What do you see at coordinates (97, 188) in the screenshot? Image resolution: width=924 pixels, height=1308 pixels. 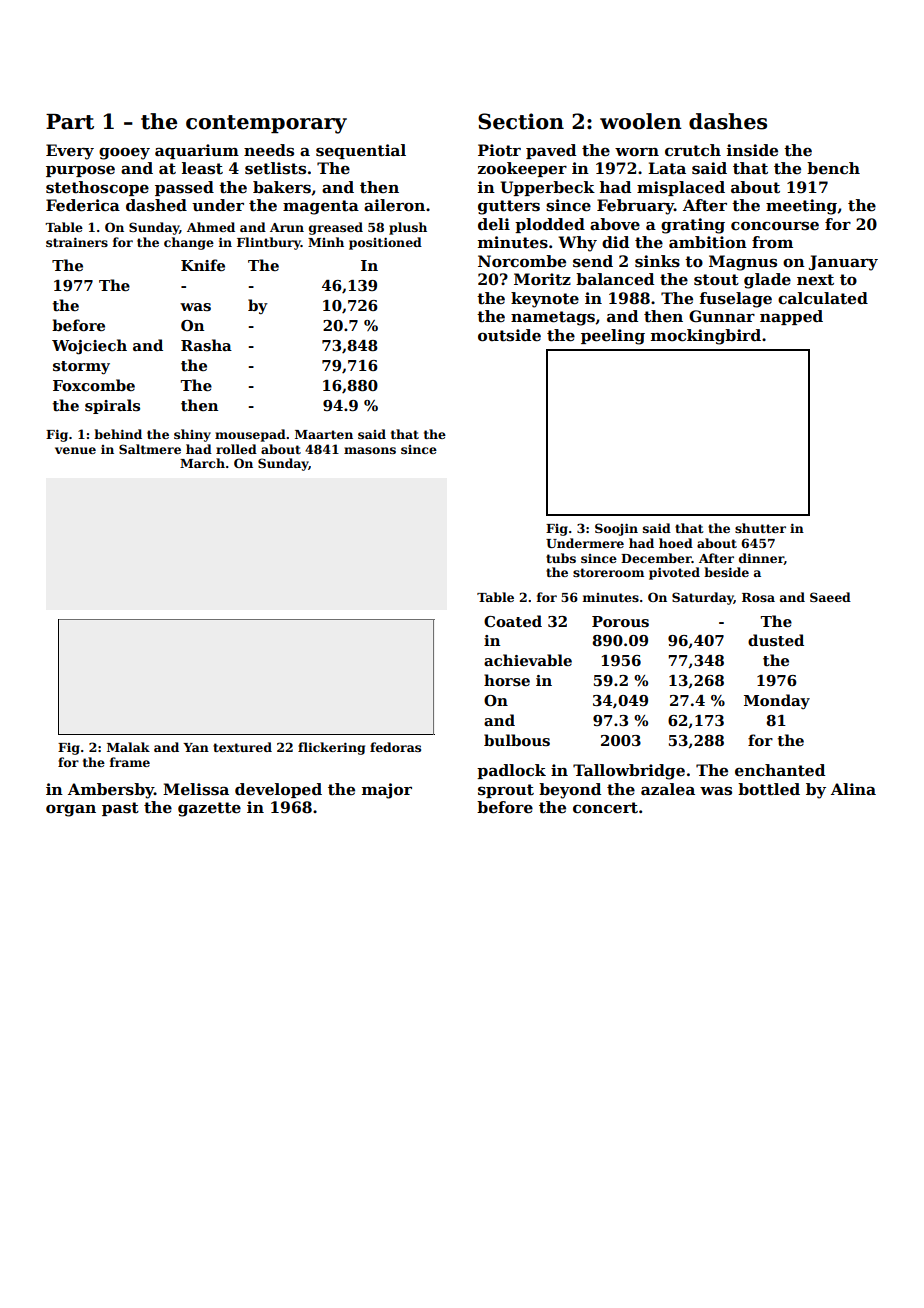 I see `stethoscope` at bounding box center [97, 188].
